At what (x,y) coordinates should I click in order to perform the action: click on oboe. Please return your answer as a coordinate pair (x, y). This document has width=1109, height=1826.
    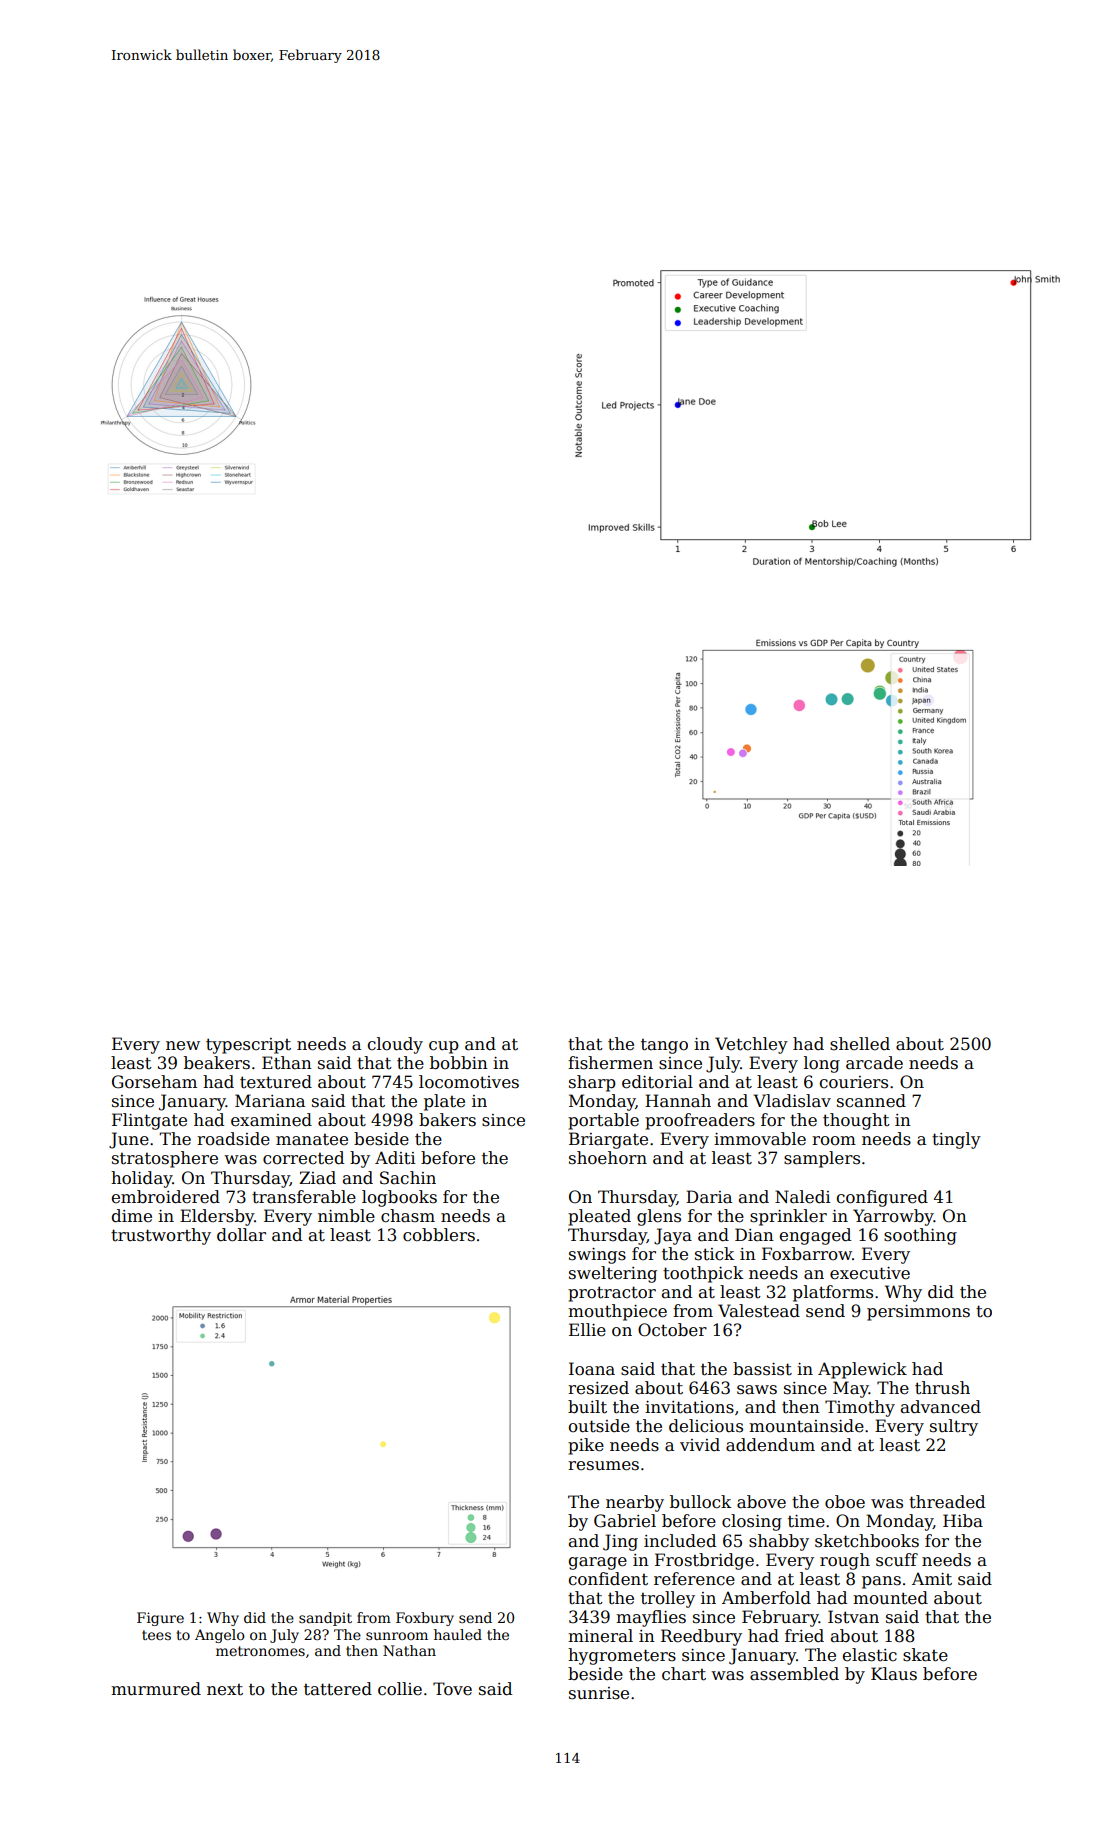
    Looking at the image, I should click on (845, 1502).
